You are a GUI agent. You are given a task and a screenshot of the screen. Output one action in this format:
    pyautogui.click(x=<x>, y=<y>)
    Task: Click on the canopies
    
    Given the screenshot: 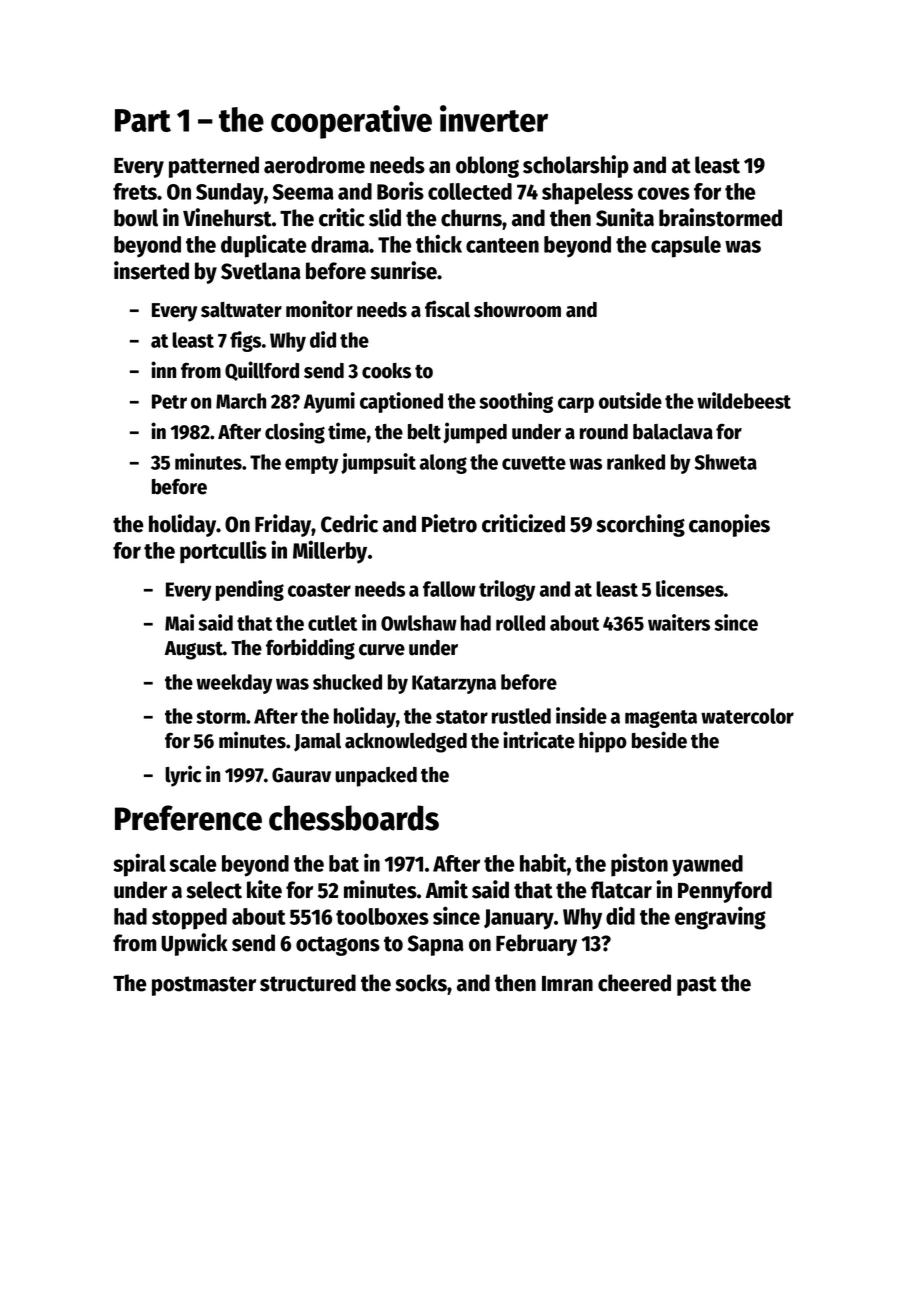 What is the action you would take?
    pyautogui.click(x=729, y=525)
